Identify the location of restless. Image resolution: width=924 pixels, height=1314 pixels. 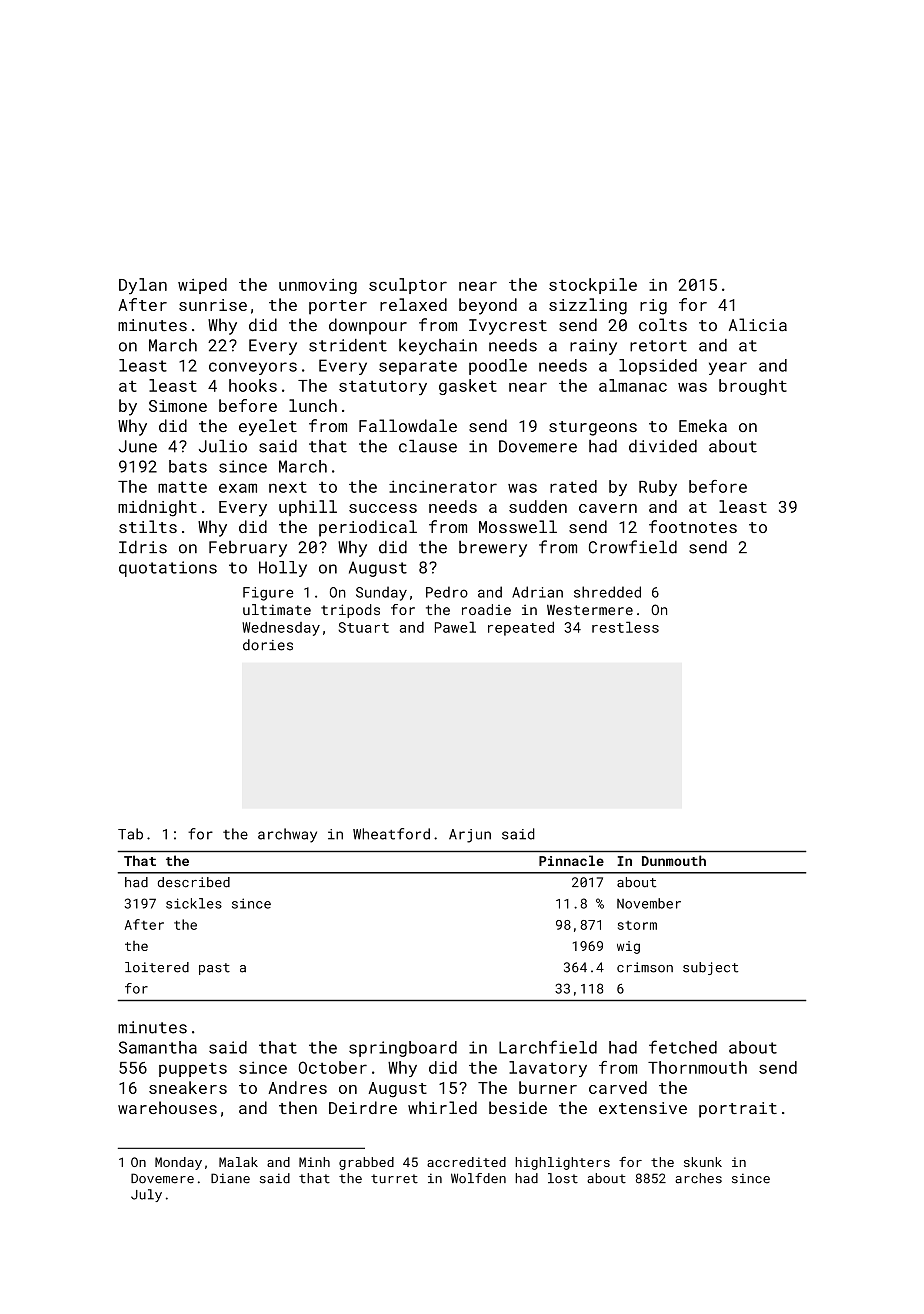
(625, 627).
